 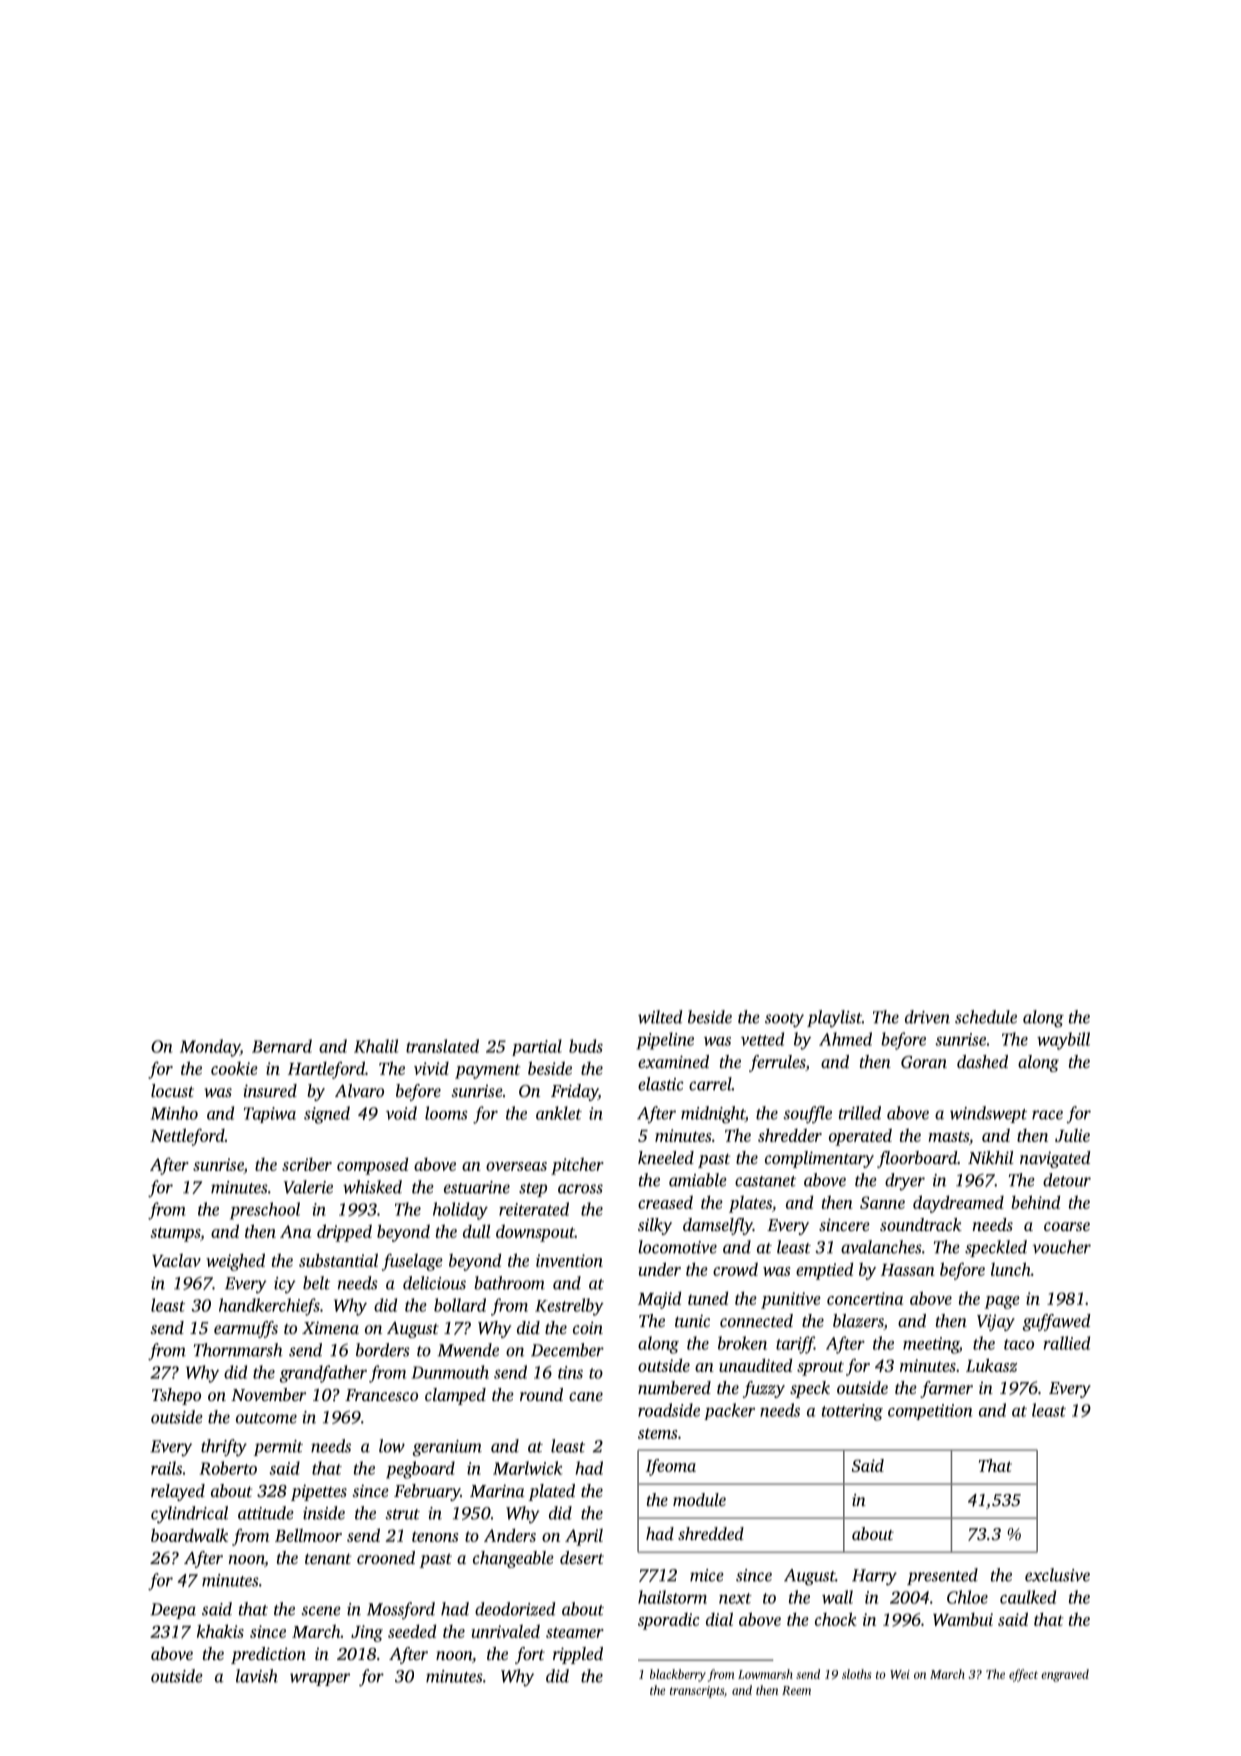 I want to click on overseas, so click(x=516, y=1166).
